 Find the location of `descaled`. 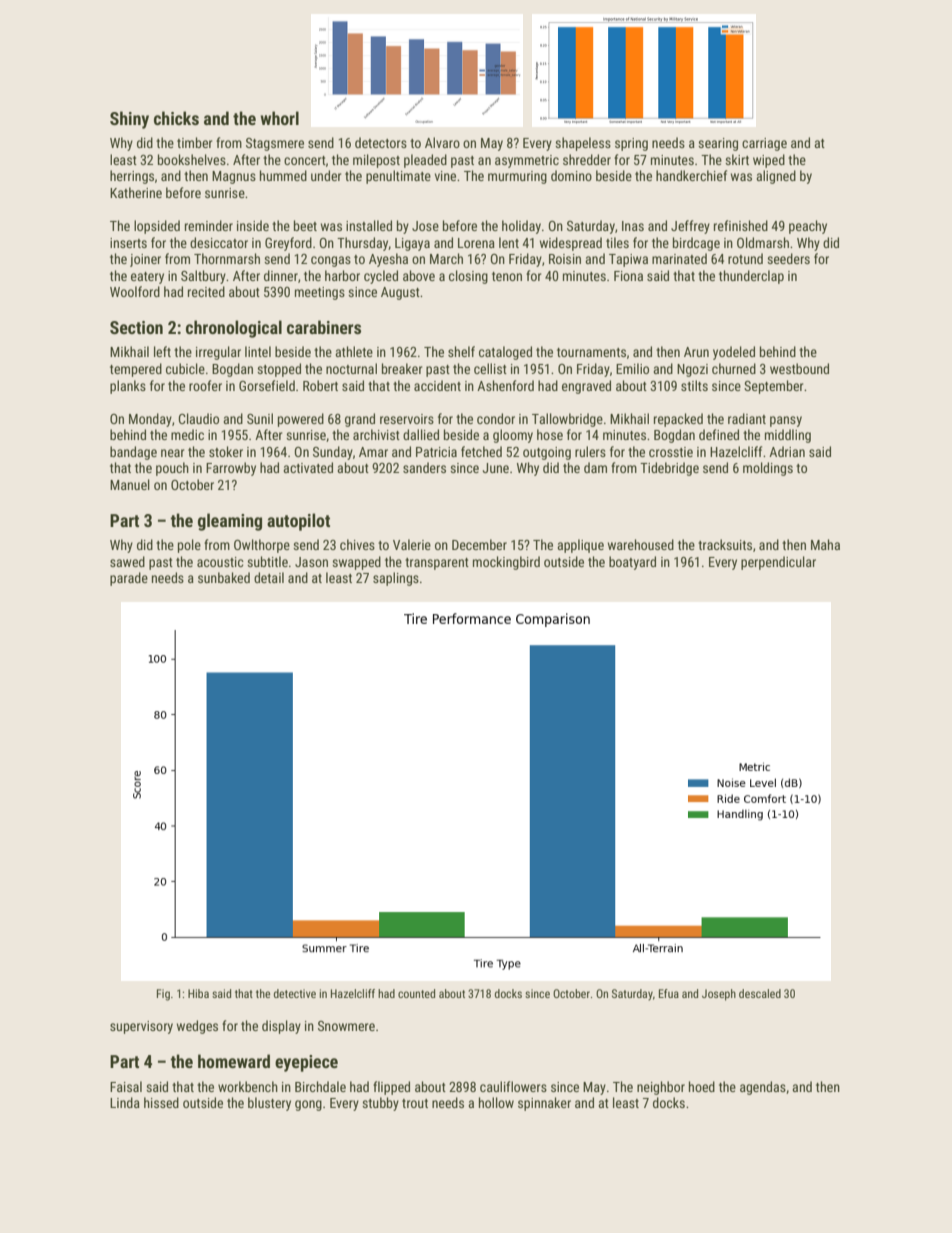

descaled is located at coordinates (760, 993).
